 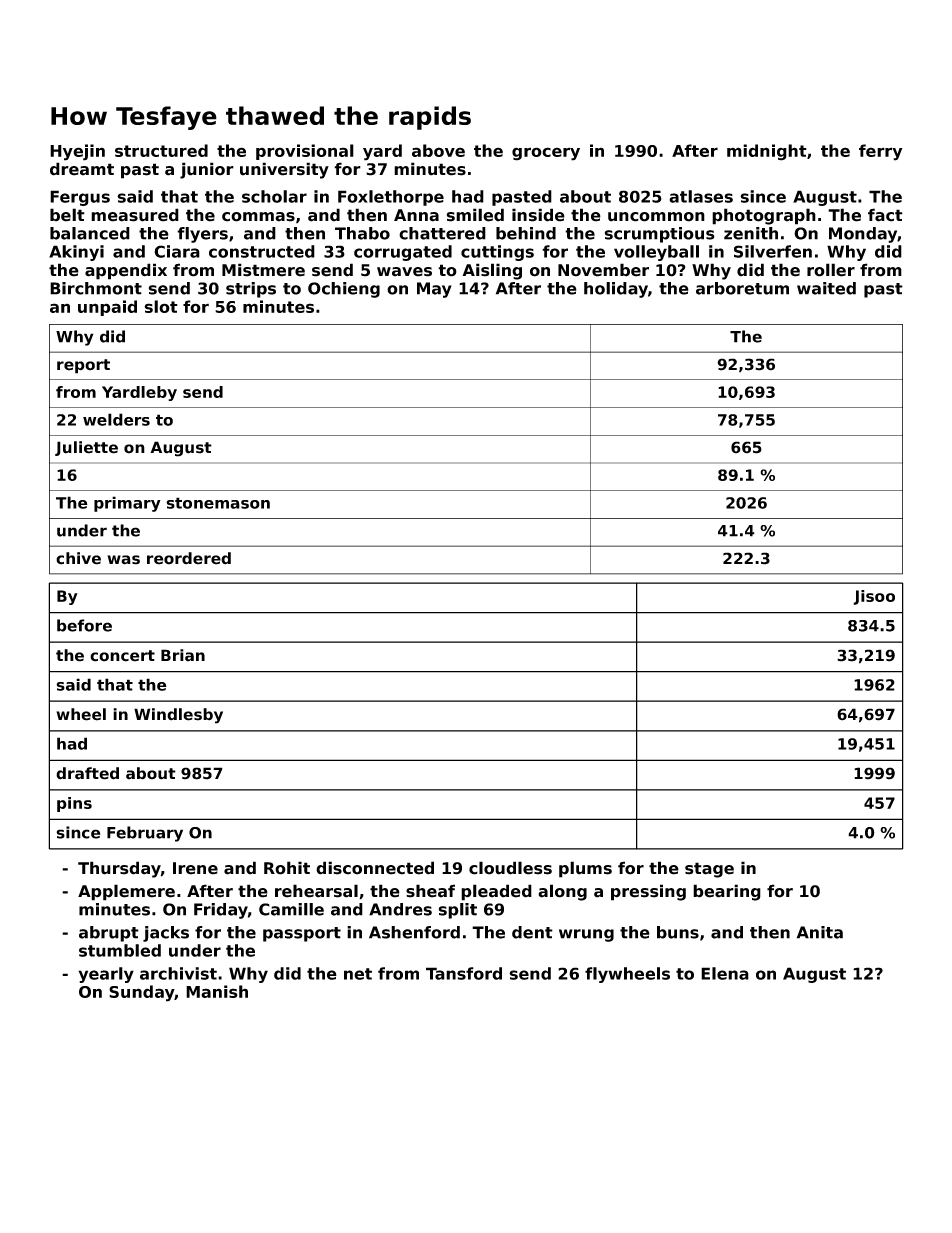 What do you see at coordinates (709, 870) in the document?
I see `stage` at bounding box center [709, 870].
